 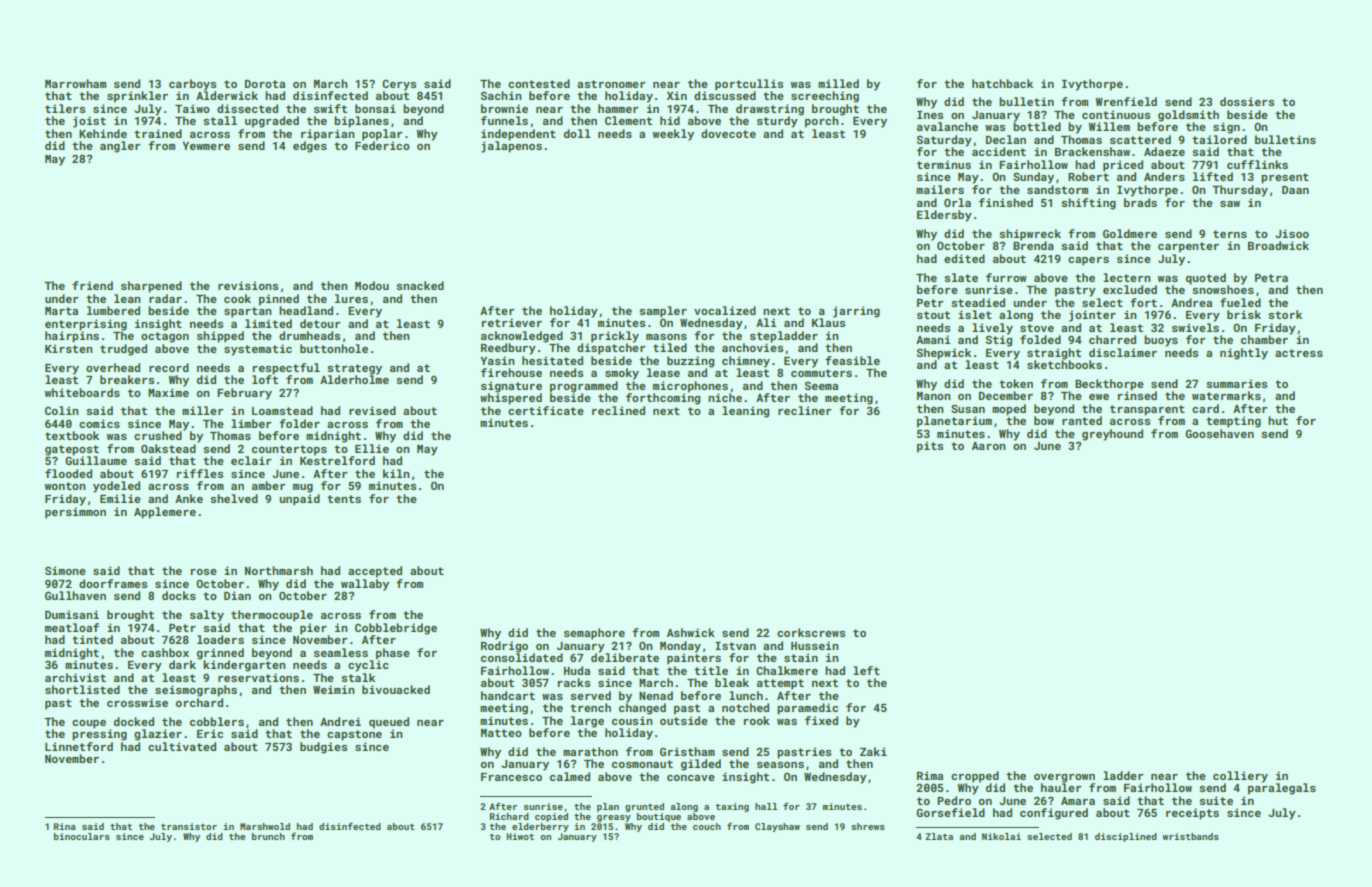 What do you see at coordinates (944, 216) in the screenshot?
I see `Eldersby` at bounding box center [944, 216].
